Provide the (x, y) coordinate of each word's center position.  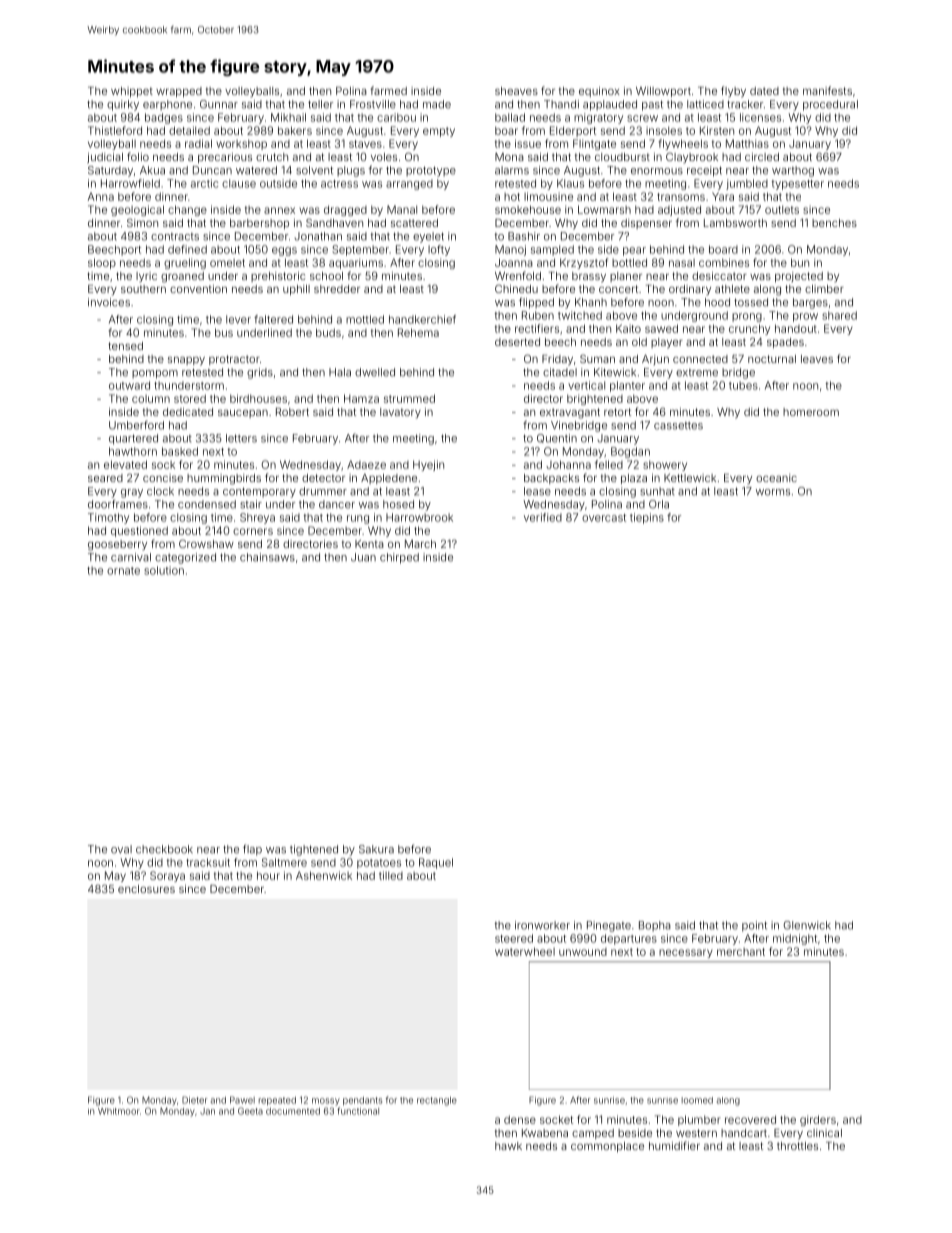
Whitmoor (119, 1111)
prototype (431, 171)
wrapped (179, 92)
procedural (830, 105)
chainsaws (267, 557)
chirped (399, 558)
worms (773, 492)
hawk (508, 1146)
